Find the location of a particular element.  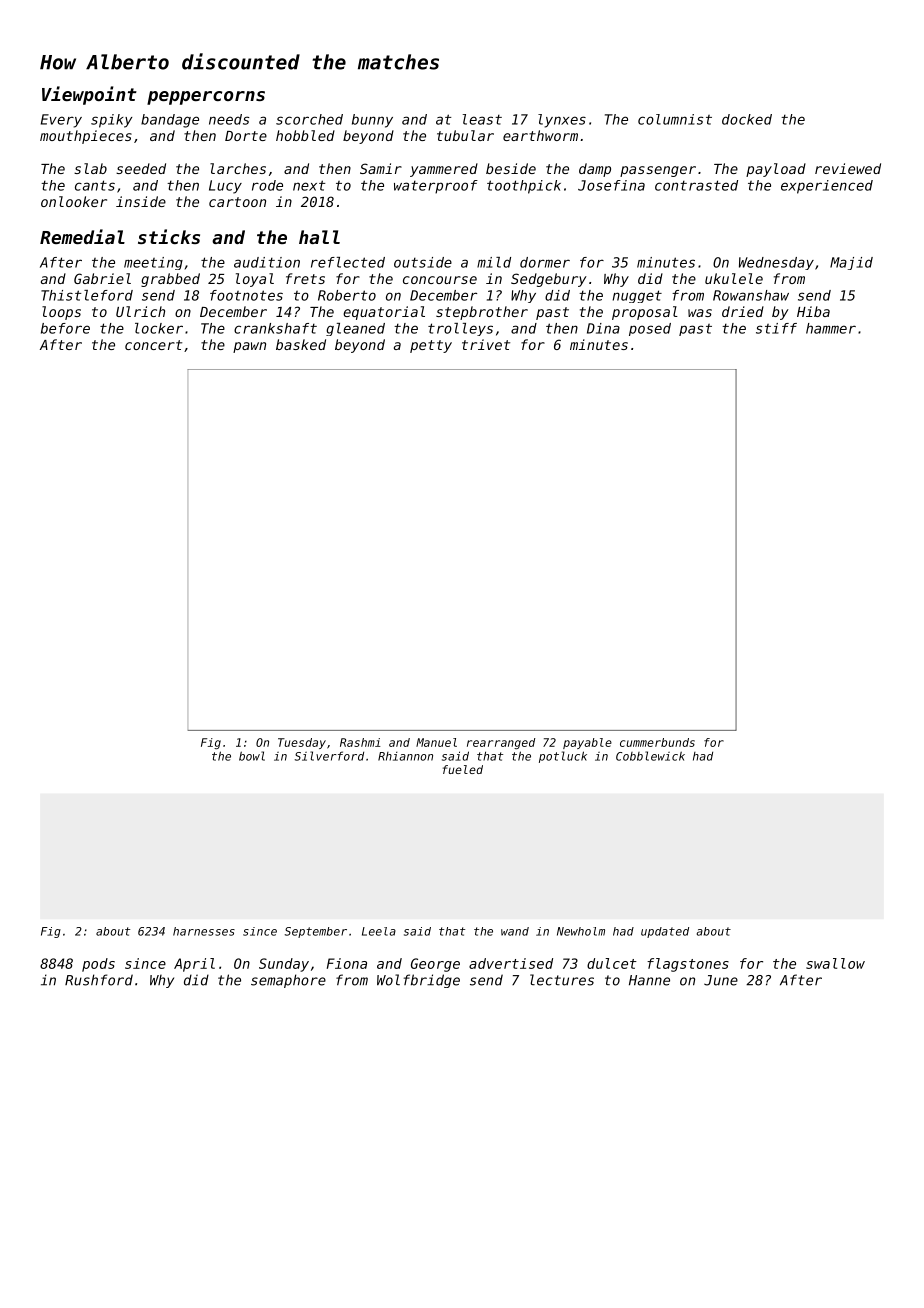

fueled is located at coordinates (463, 769).
